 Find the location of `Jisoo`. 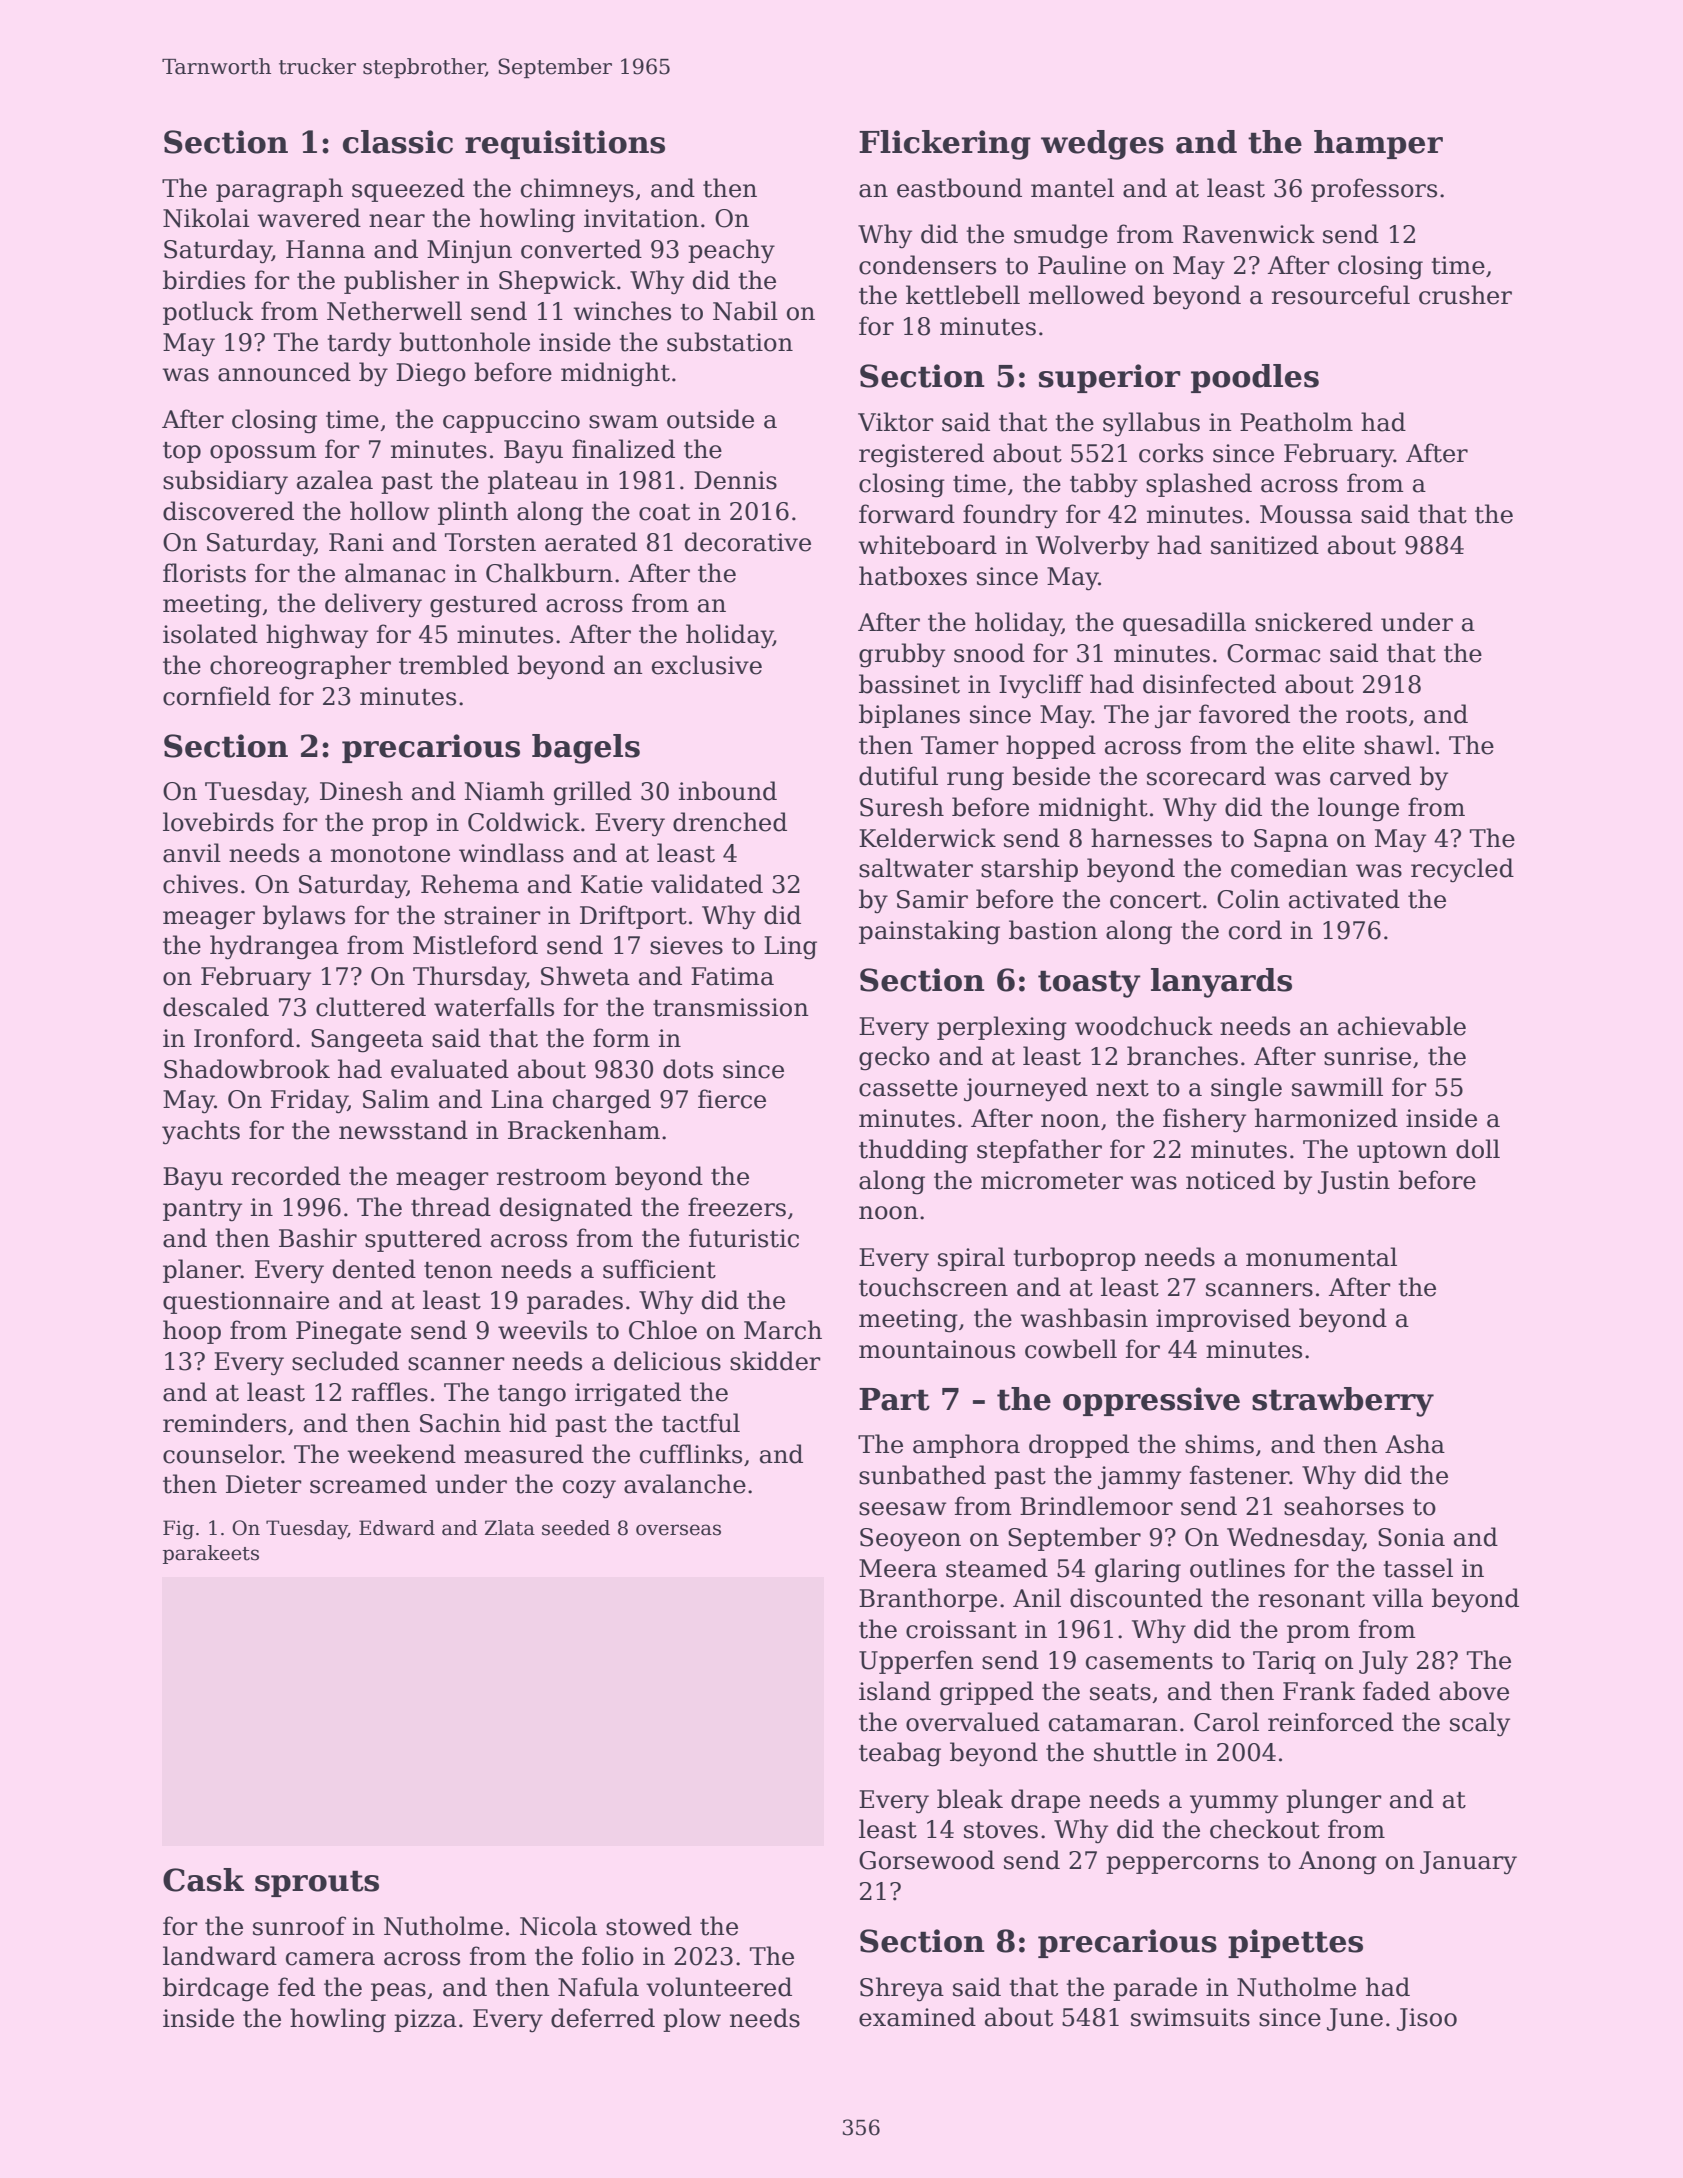

Jisoo is located at coordinates (1427, 2019).
